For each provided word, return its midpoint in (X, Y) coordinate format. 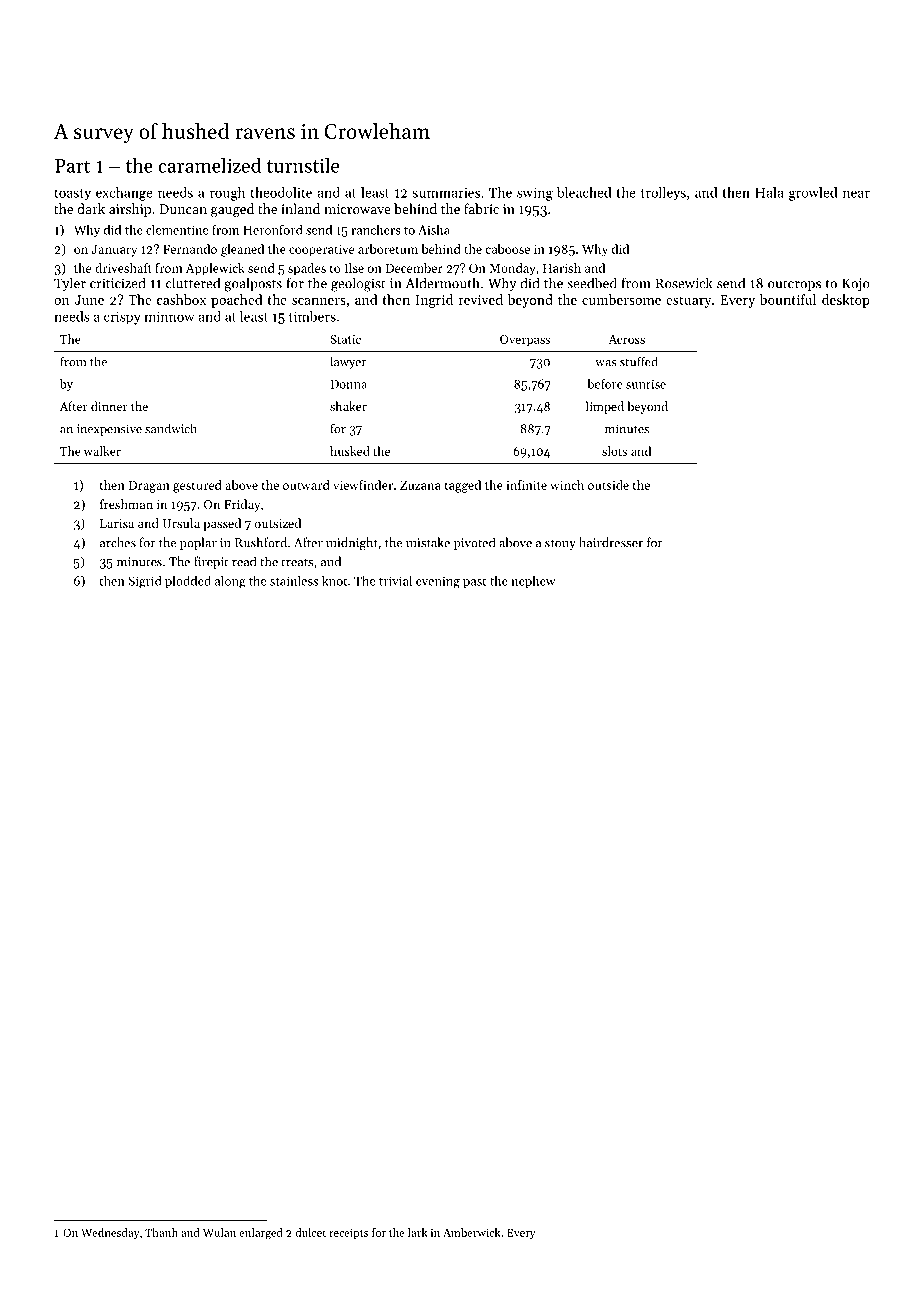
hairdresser (611, 542)
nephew (533, 581)
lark (418, 1232)
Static (345, 339)
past (474, 582)
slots (614, 451)
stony (560, 544)
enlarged (261, 1234)
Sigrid (145, 582)
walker (102, 451)
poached (237, 301)
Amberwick (472, 1232)
